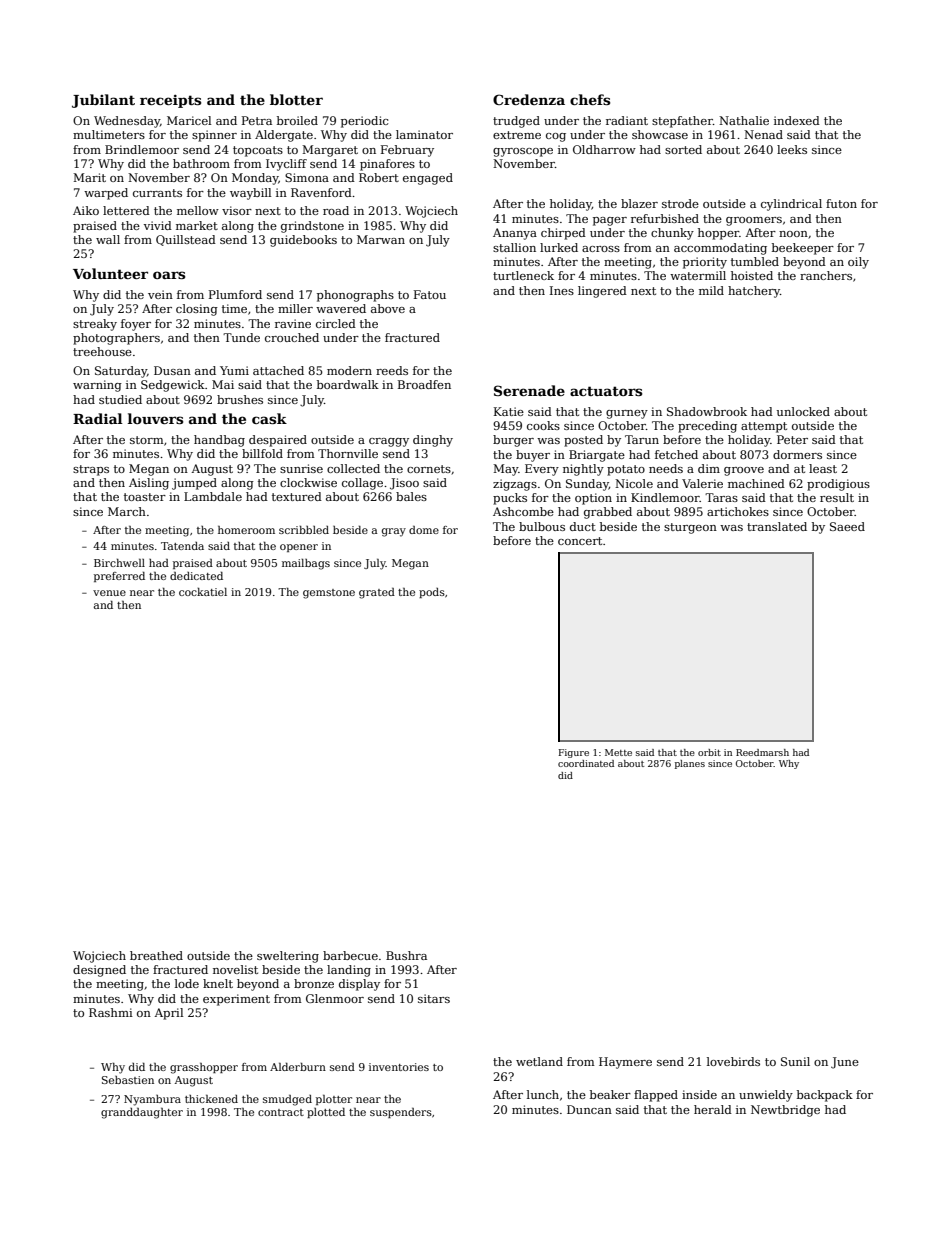 The width and height of the document is (952, 1233). Describe the element at coordinates (246, 530) in the document. I see `homeroom` at that location.
